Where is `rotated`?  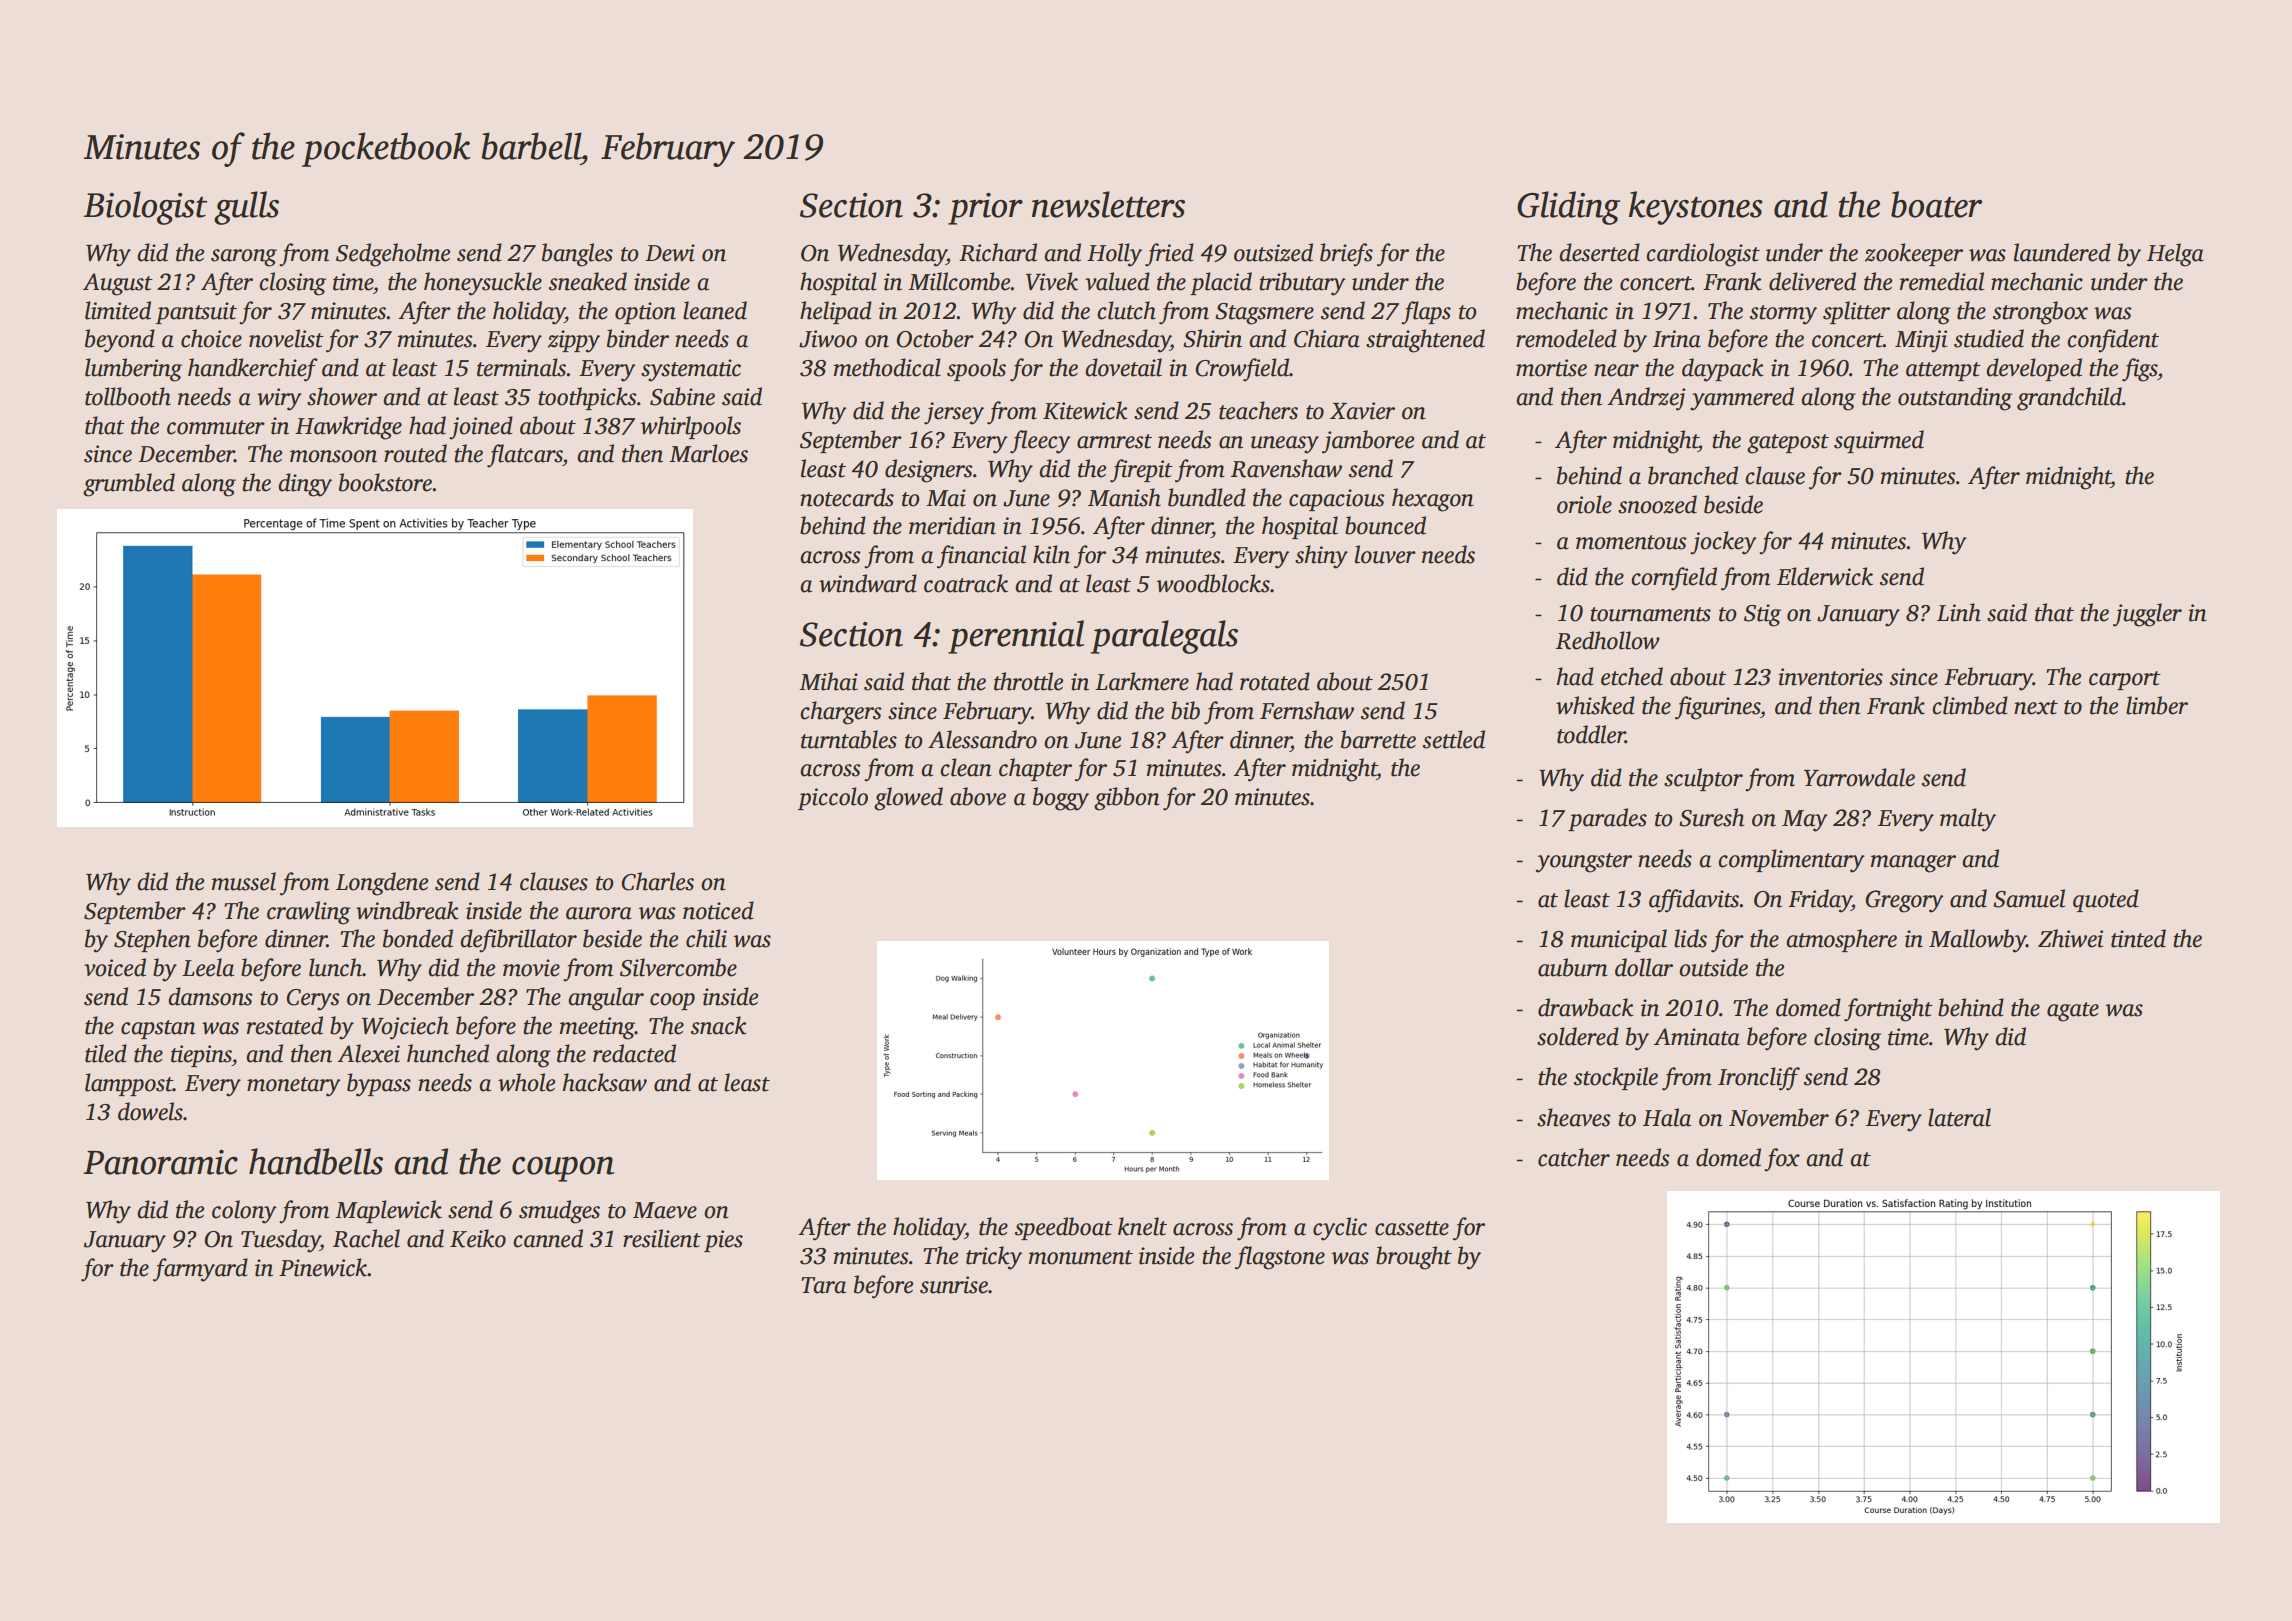 rotated is located at coordinates (1275, 681).
